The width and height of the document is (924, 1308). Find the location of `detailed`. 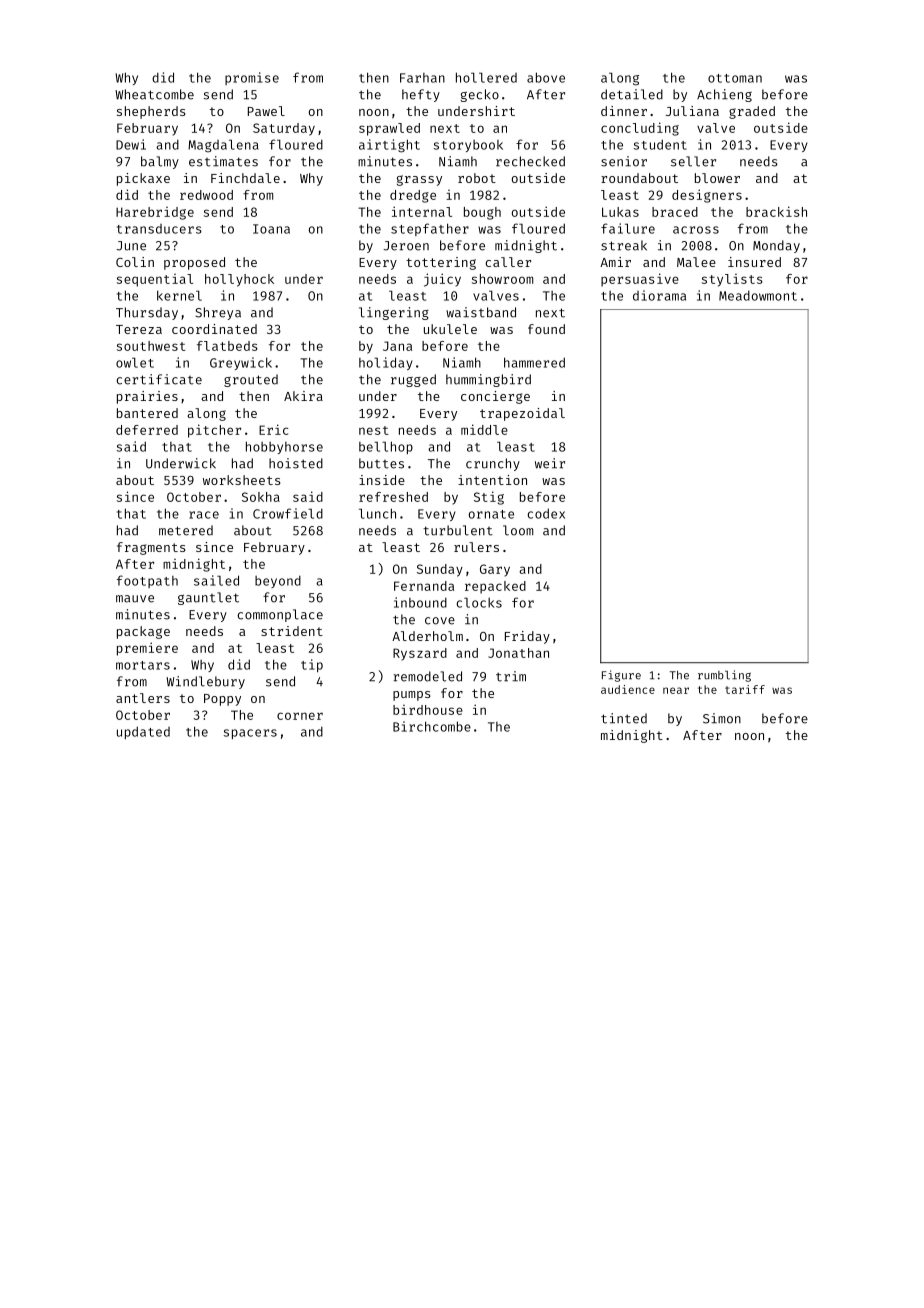

detailed is located at coordinates (632, 94).
